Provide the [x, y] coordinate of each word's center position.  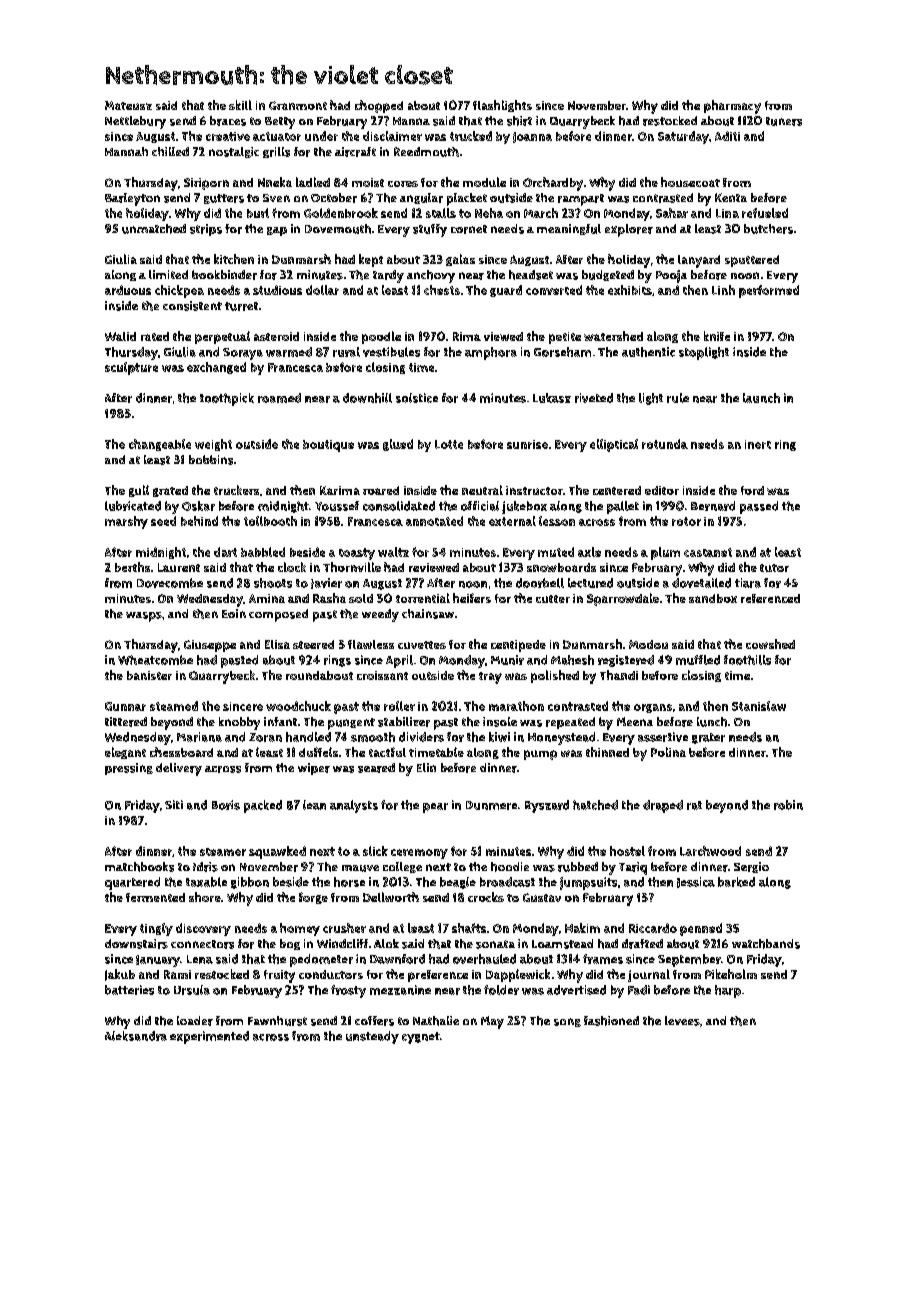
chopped [379, 106]
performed [769, 291]
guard [506, 291]
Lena [200, 959]
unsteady [372, 1037]
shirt [519, 121]
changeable [160, 445]
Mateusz [128, 105]
